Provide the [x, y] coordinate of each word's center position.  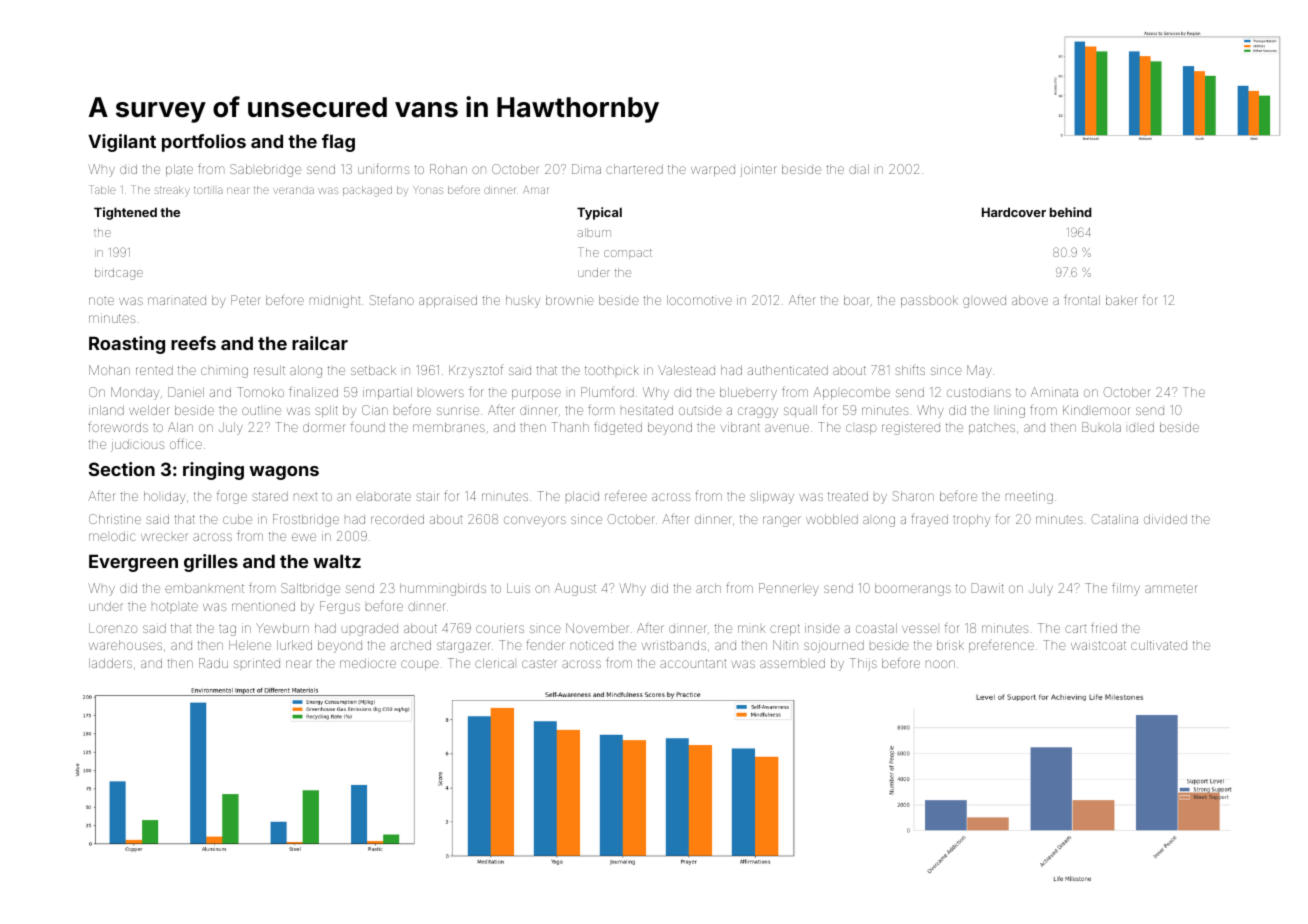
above [1030, 300]
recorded [397, 519]
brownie [570, 300]
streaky [172, 191]
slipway [772, 497]
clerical [494, 663]
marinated [177, 300]
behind [1071, 212]
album [594, 232]
